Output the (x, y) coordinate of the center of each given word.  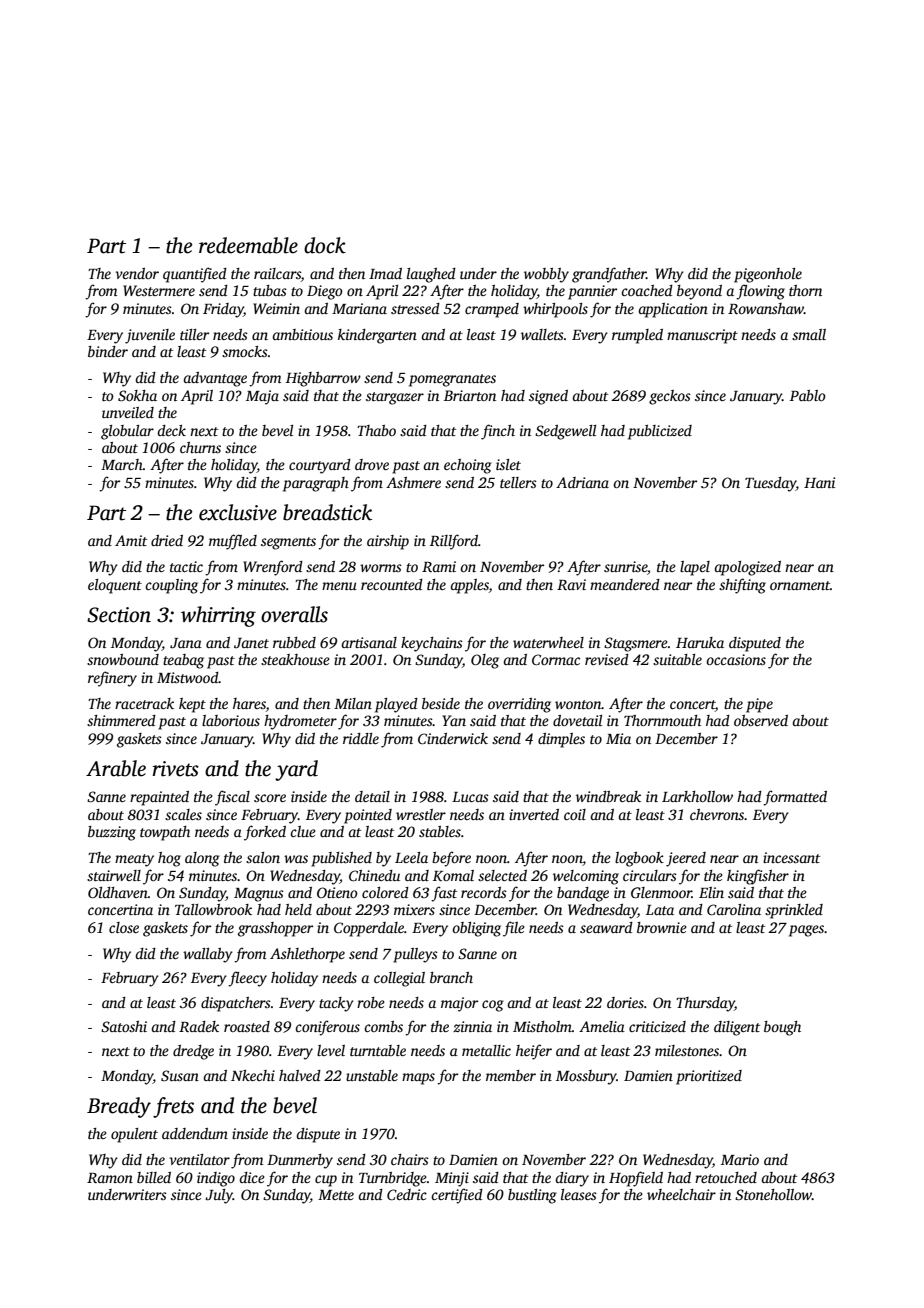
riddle (361, 738)
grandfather (609, 275)
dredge (193, 1052)
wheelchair (681, 1194)
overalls (294, 614)
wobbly (546, 275)
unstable (372, 1075)
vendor (137, 273)
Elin (711, 892)
